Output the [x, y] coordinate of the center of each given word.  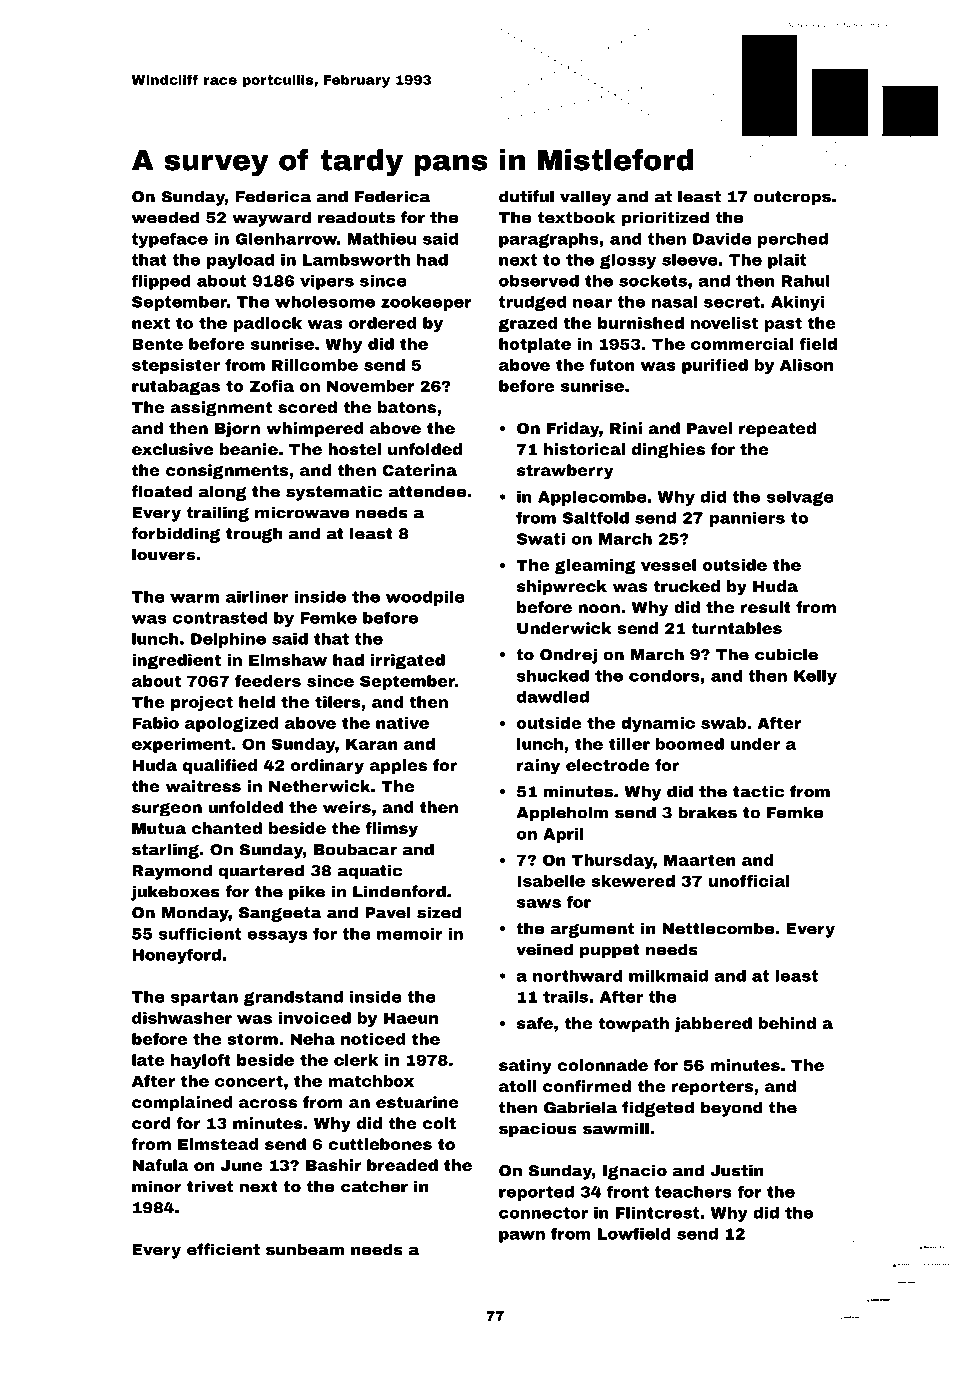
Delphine [228, 640]
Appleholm [562, 814]
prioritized [665, 219]
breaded [402, 1165]
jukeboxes [175, 893]
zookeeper [426, 303]
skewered [633, 881]
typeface [170, 240]
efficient [223, 1249]
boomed [690, 744]
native [402, 723]
